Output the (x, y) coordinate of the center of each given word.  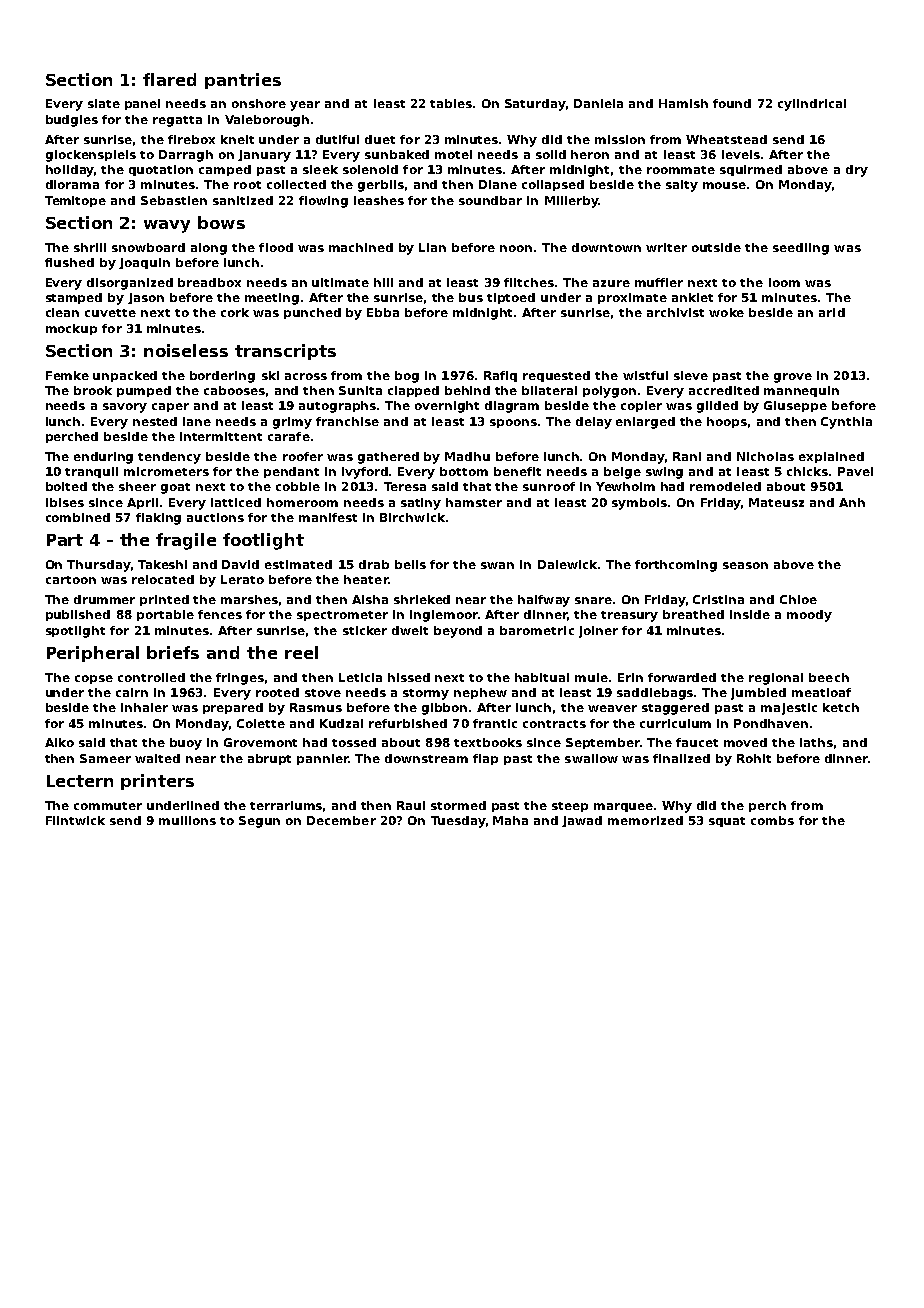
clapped (413, 391)
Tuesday (458, 822)
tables (451, 103)
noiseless (186, 350)
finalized (681, 758)
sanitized (243, 200)
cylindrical (812, 105)
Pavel (855, 471)
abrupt (269, 759)
